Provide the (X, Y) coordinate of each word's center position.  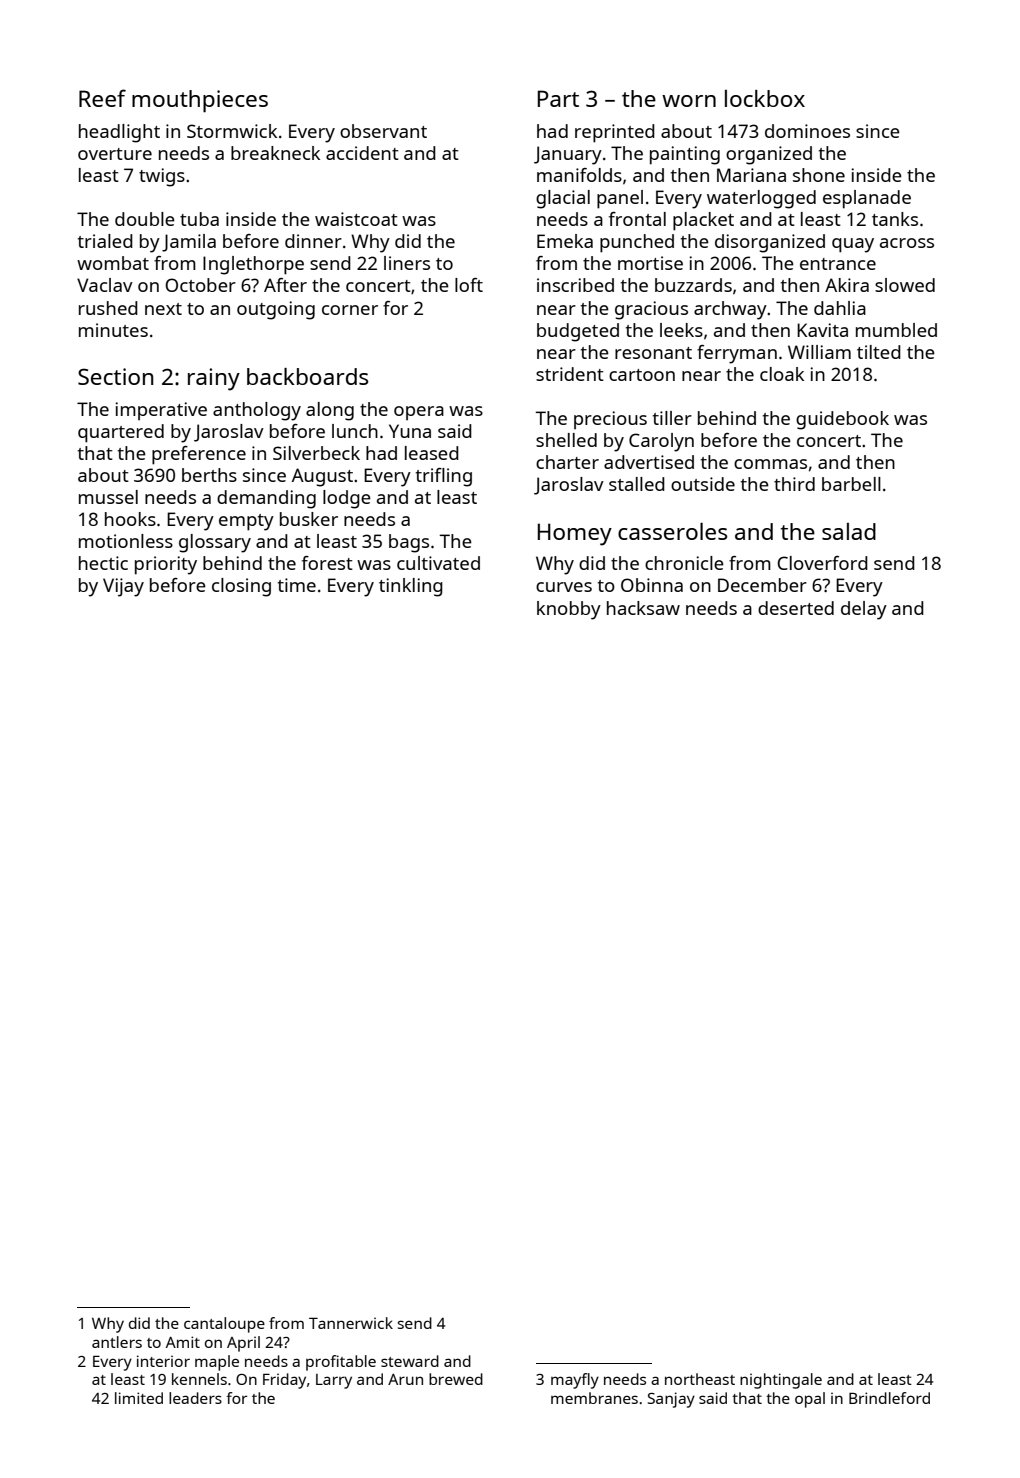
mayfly (575, 1381)
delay (864, 610)
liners (407, 263)
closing (241, 587)
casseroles (672, 531)
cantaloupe (224, 1325)
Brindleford (889, 1398)
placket (703, 221)
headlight (119, 133)
